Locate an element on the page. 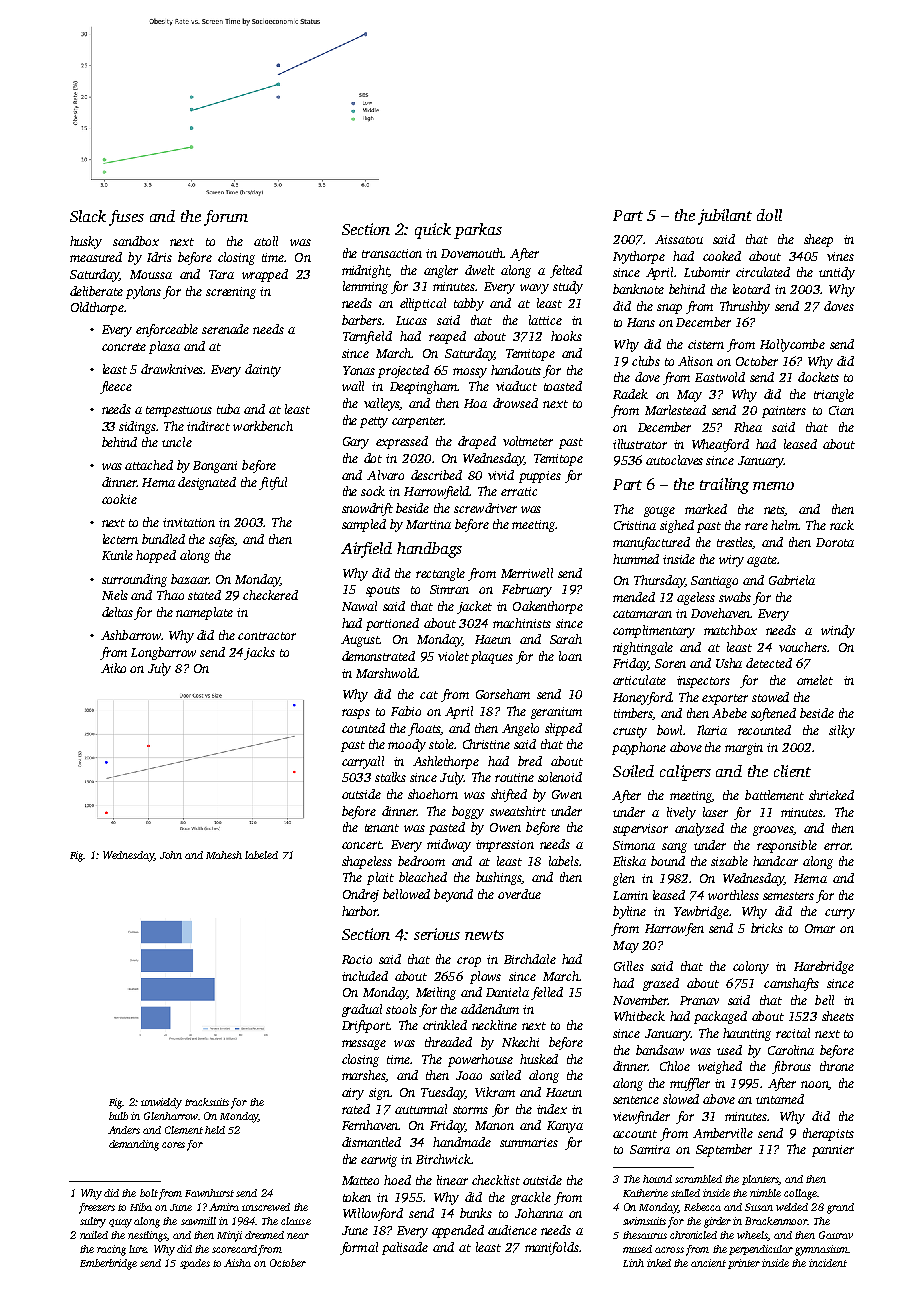 The width and height of the document is (924, 1308). manufactured is located at coordinates (651, 543).
